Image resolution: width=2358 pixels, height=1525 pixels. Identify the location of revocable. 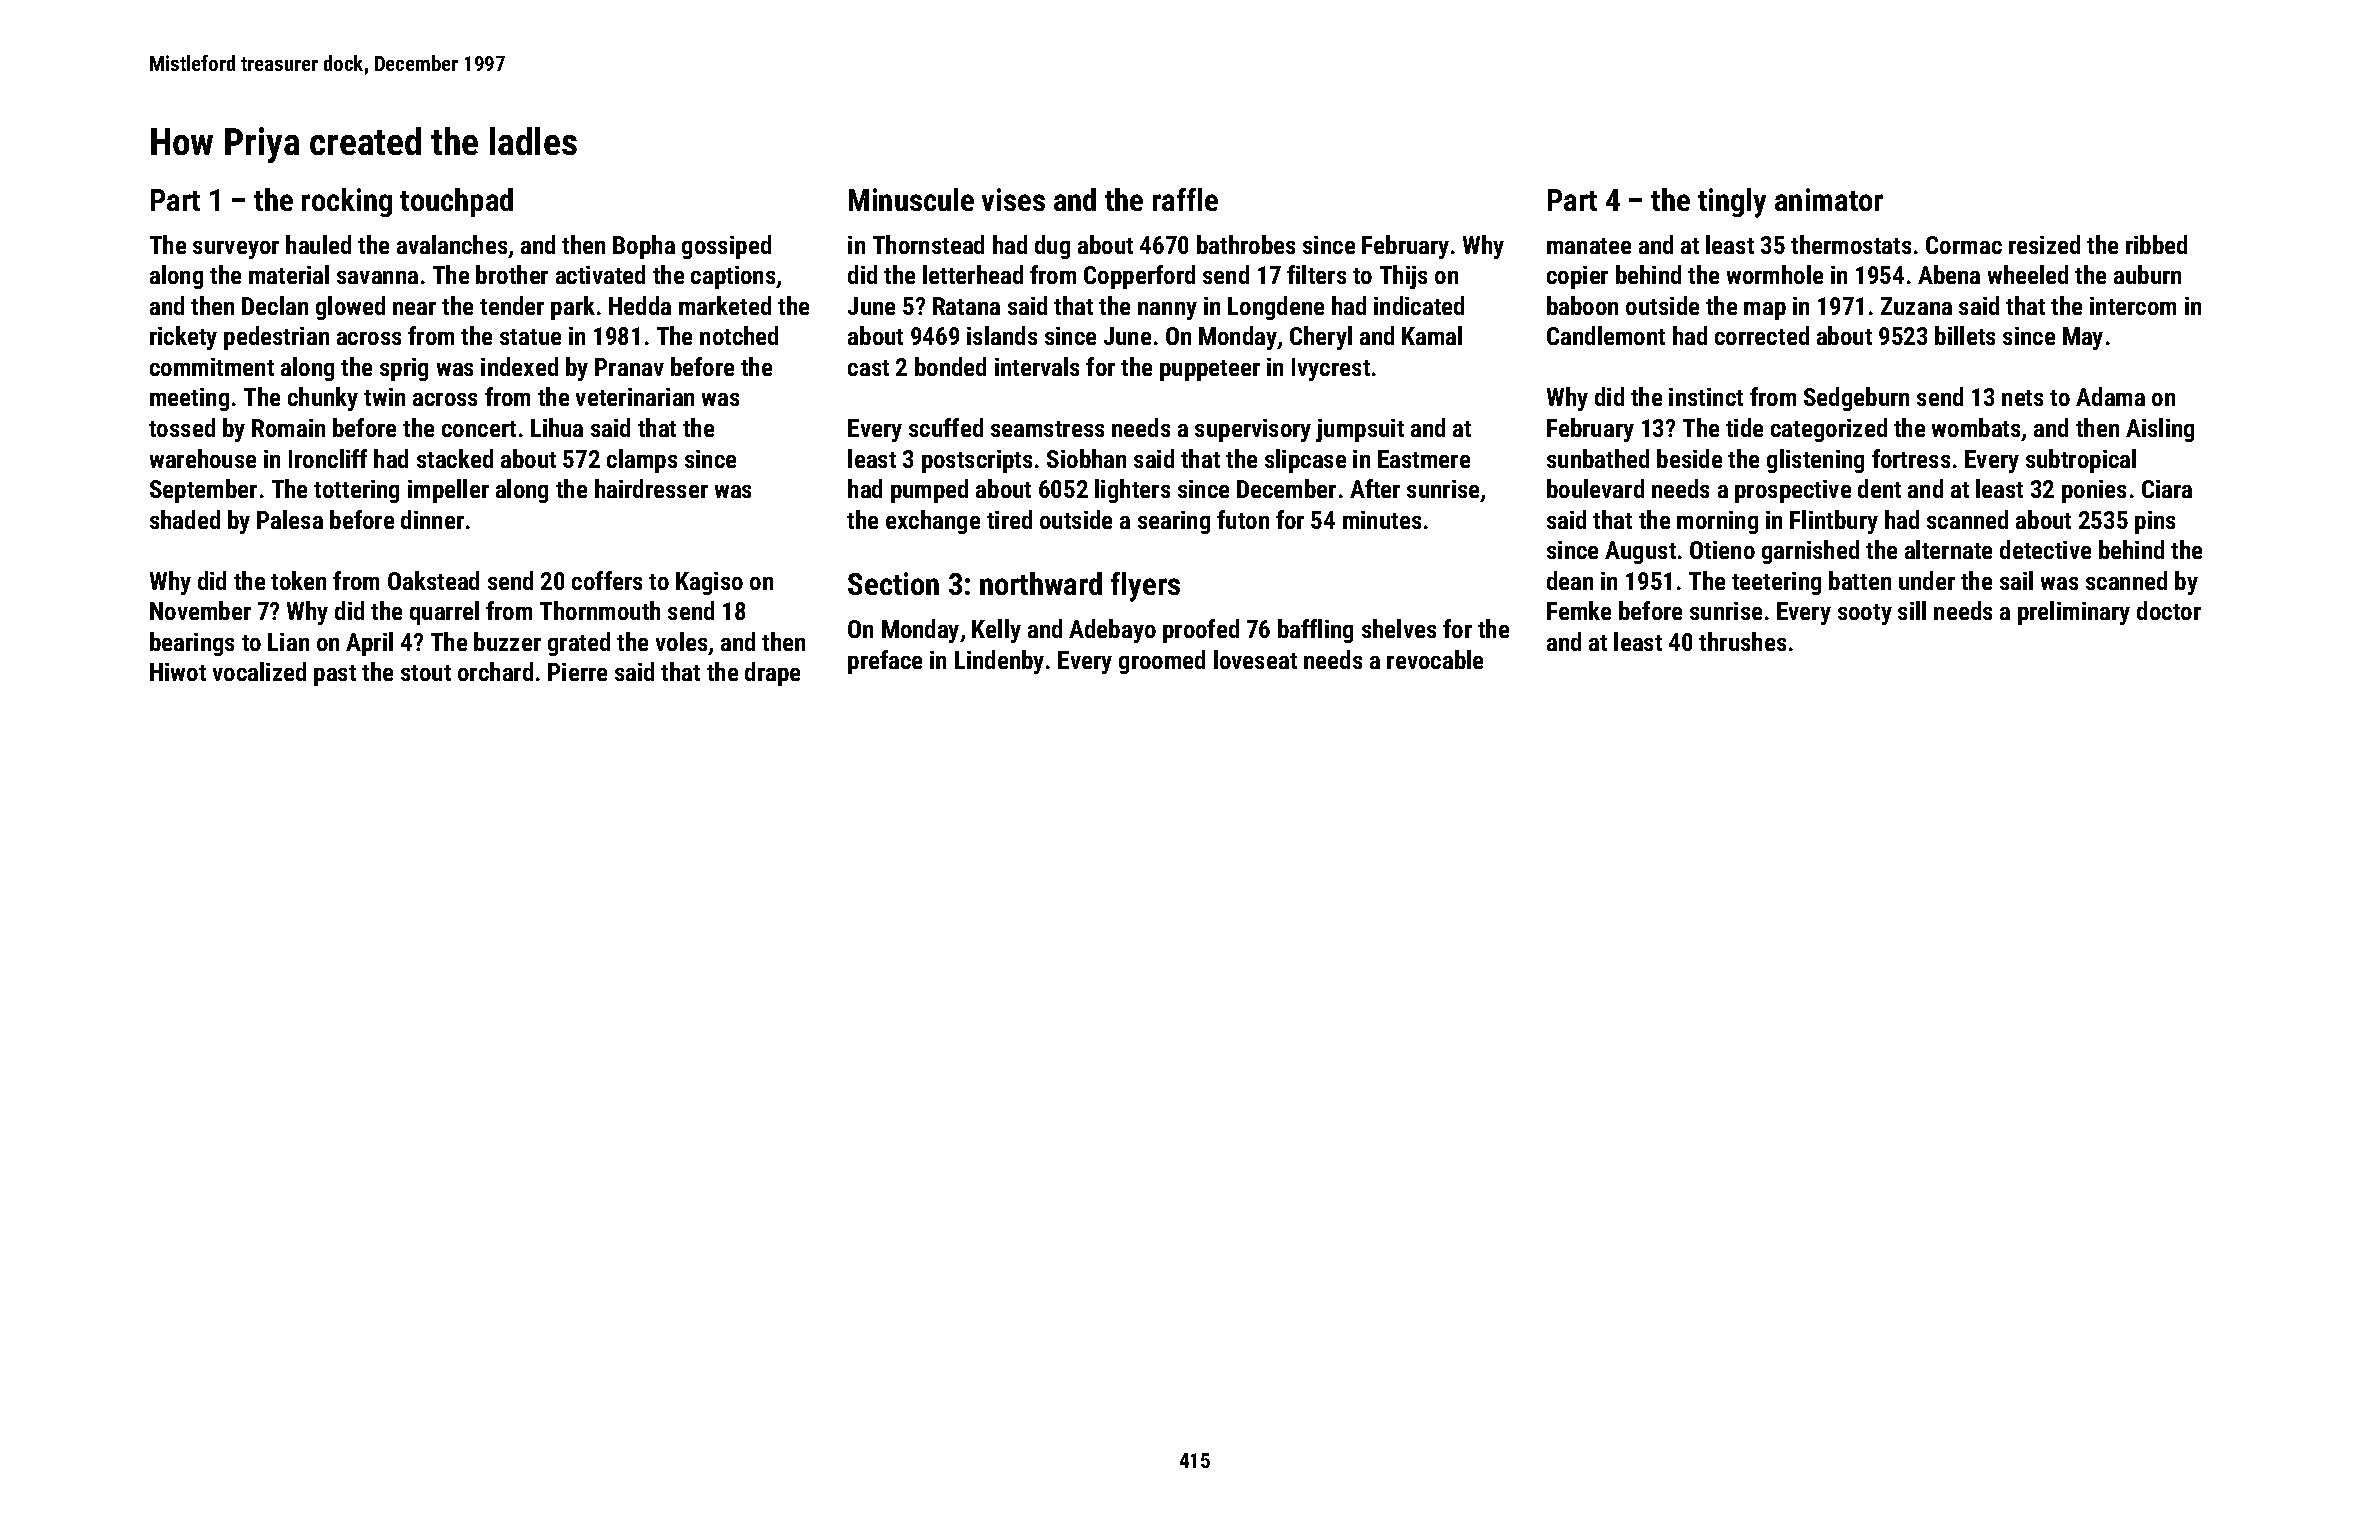
(1435, 659).
